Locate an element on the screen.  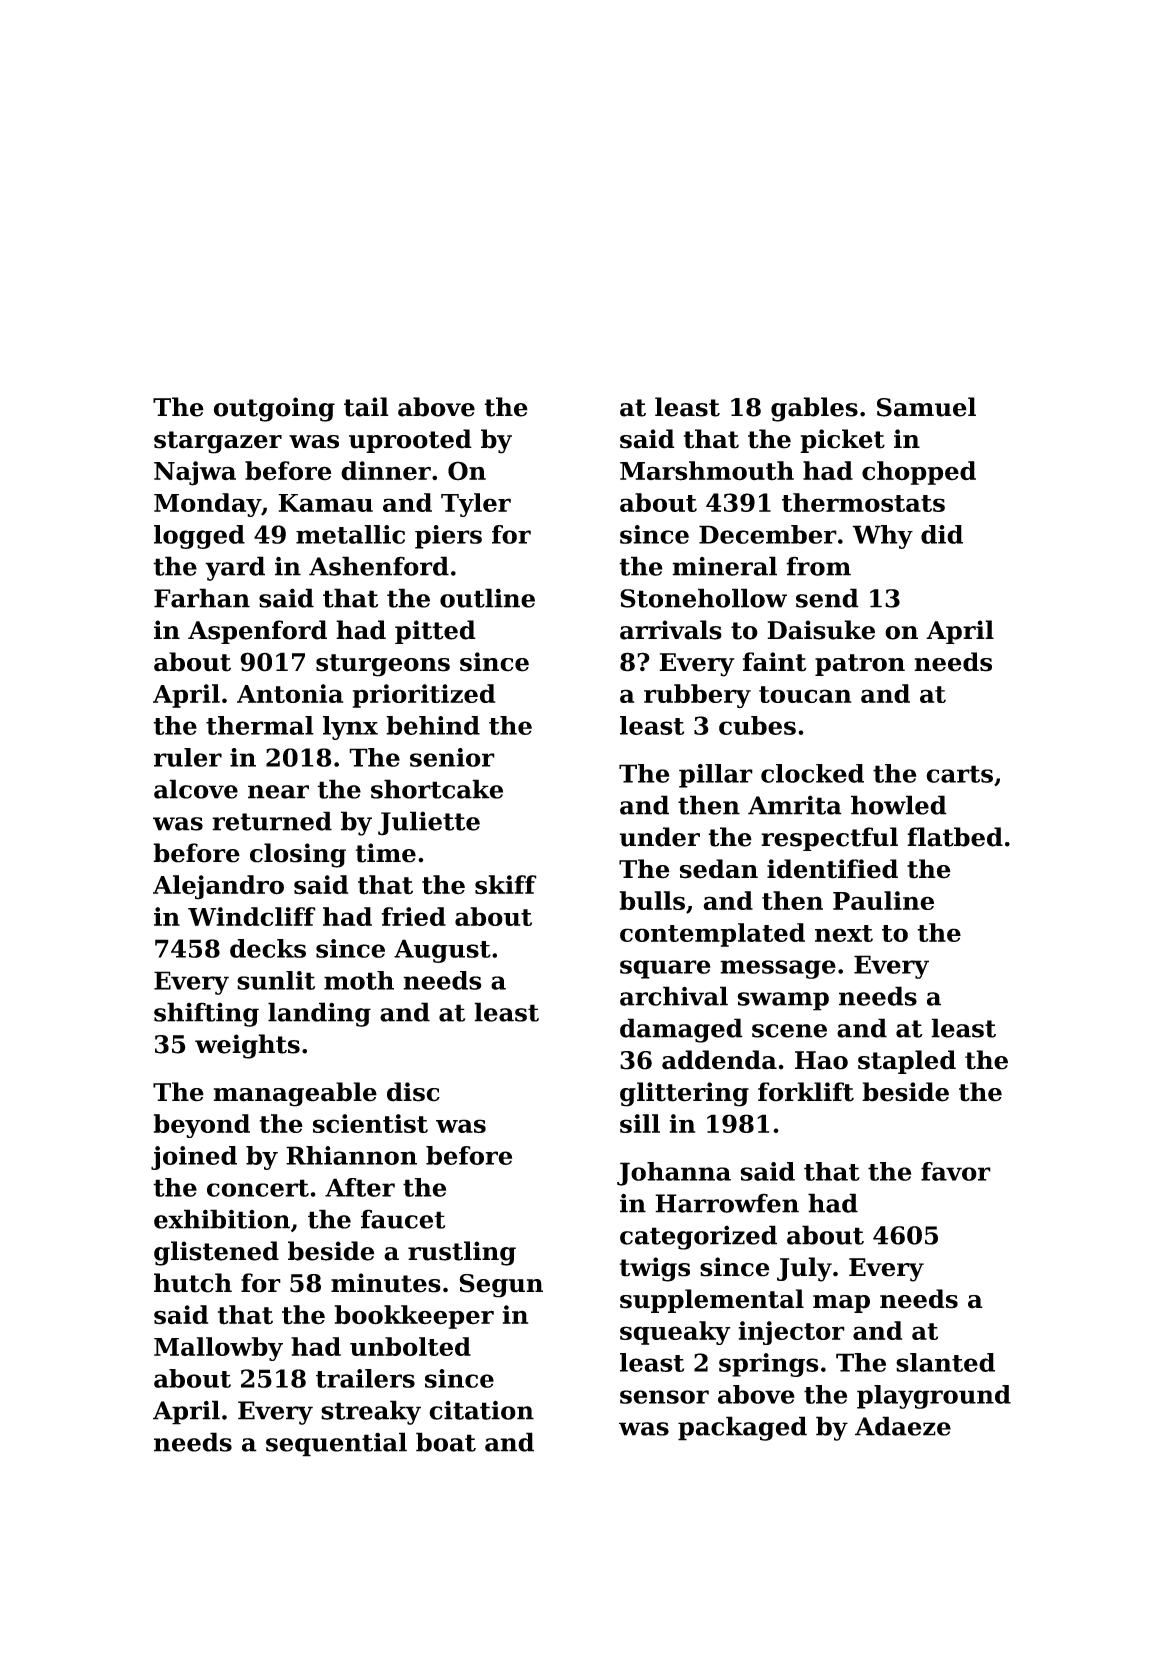
glittering is located at coordinates (684, 1094).
